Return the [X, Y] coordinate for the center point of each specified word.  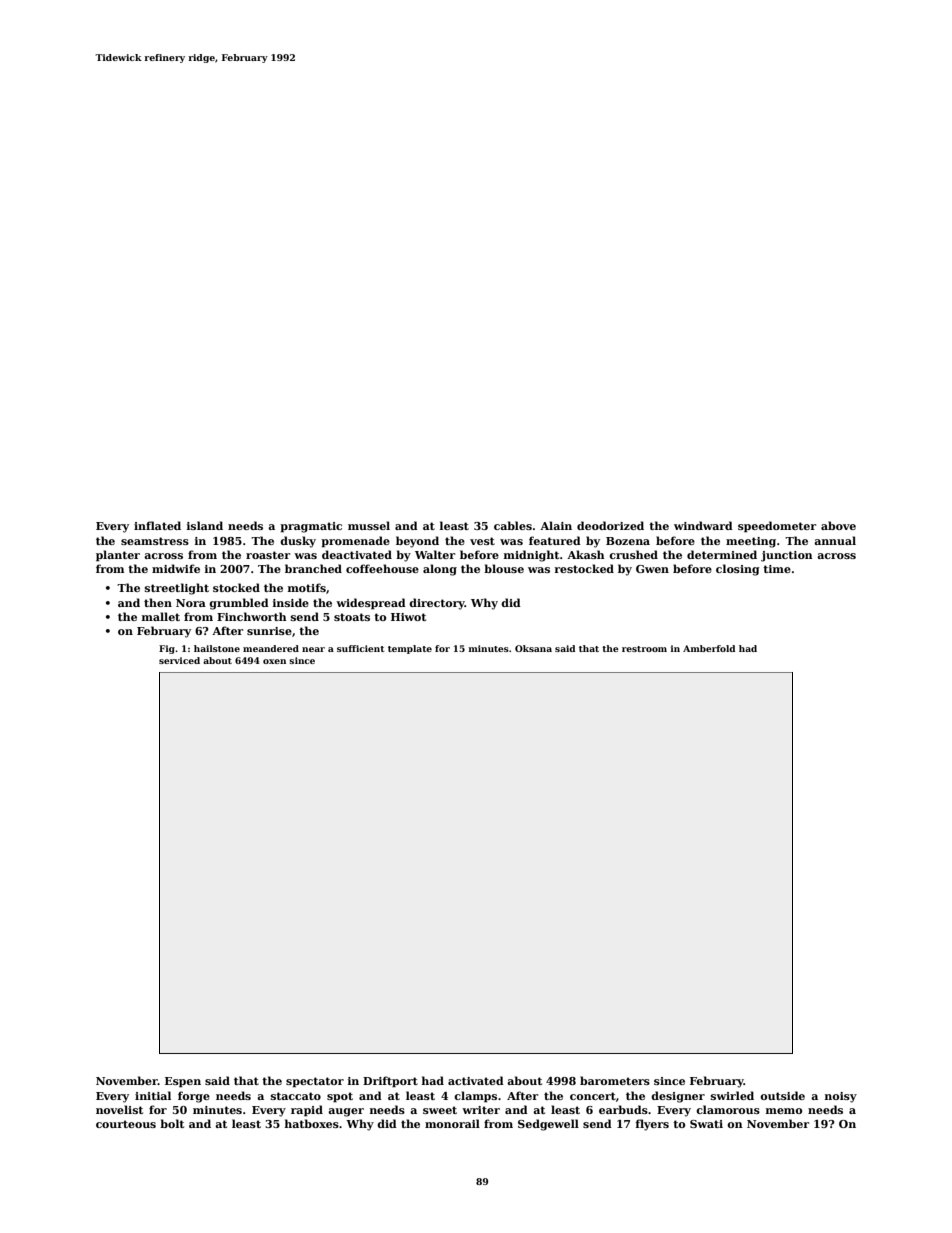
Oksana [533, 648]
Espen [183, 1082]
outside [782, 1095]
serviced [179, 660]
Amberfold [709, 648]
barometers [615, 1080]
